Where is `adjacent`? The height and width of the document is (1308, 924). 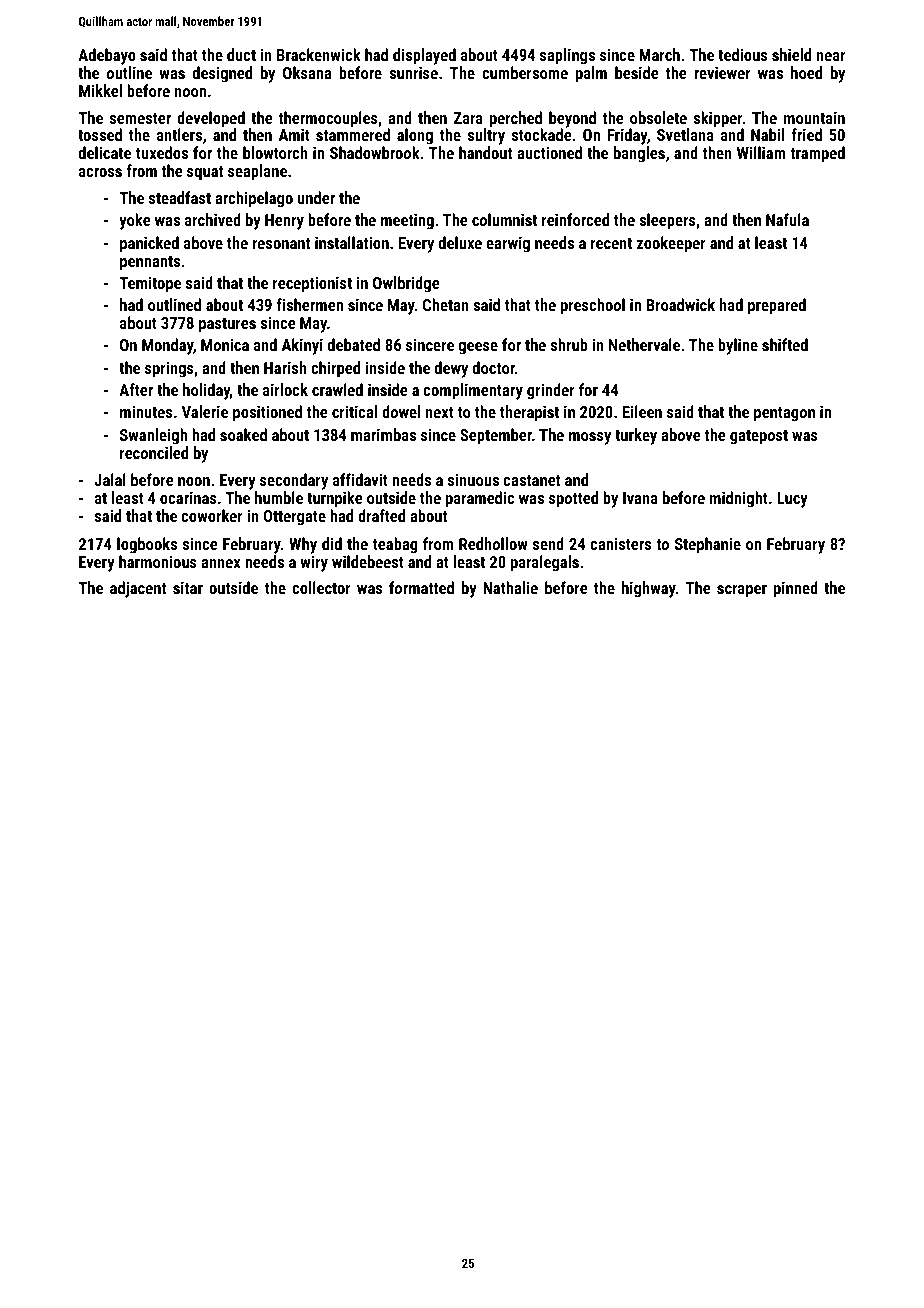
adjacent is located at coordinates (138, 589).
